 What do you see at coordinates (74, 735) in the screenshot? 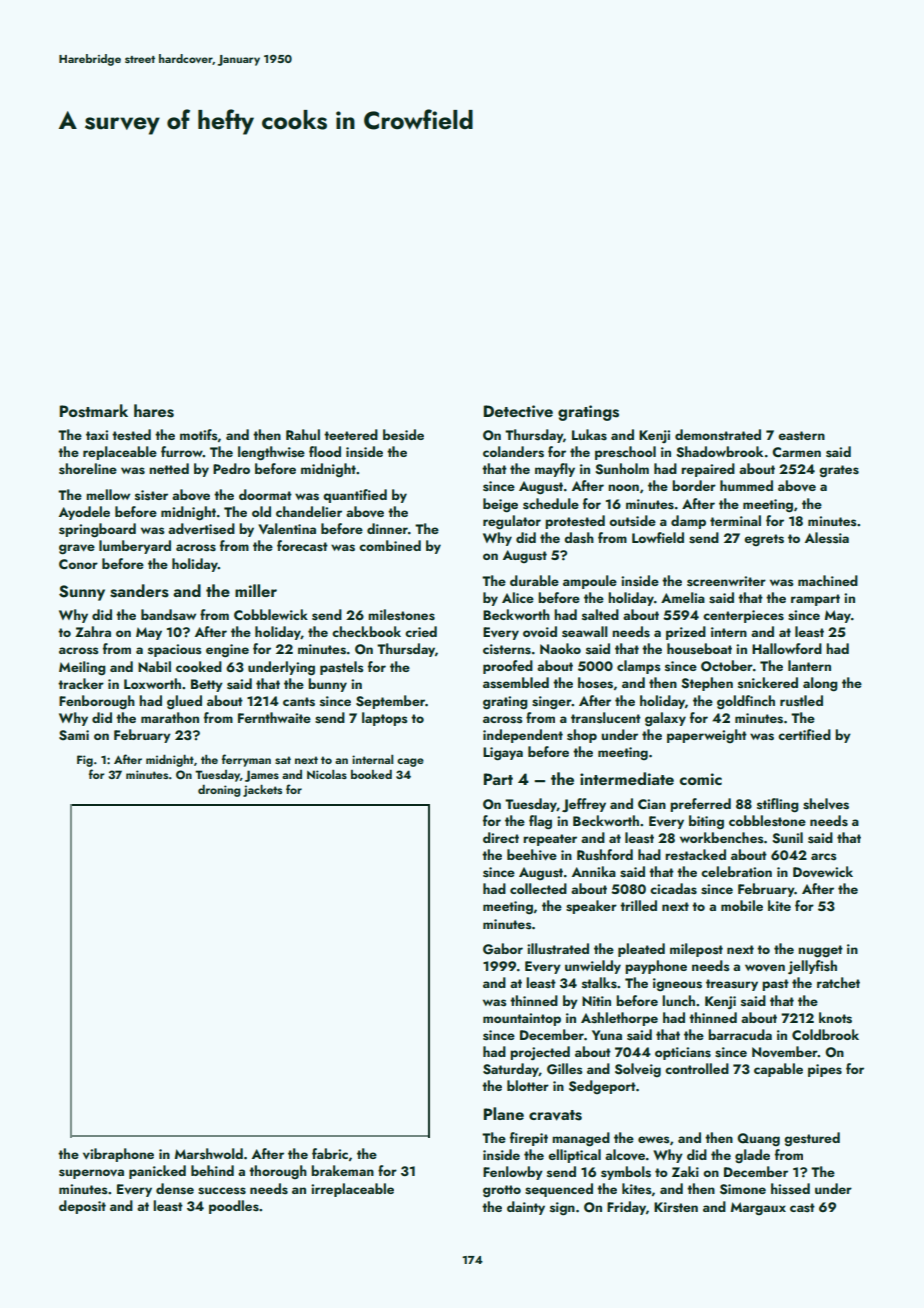
I see `Sami` at bounding box center [74, 735].
